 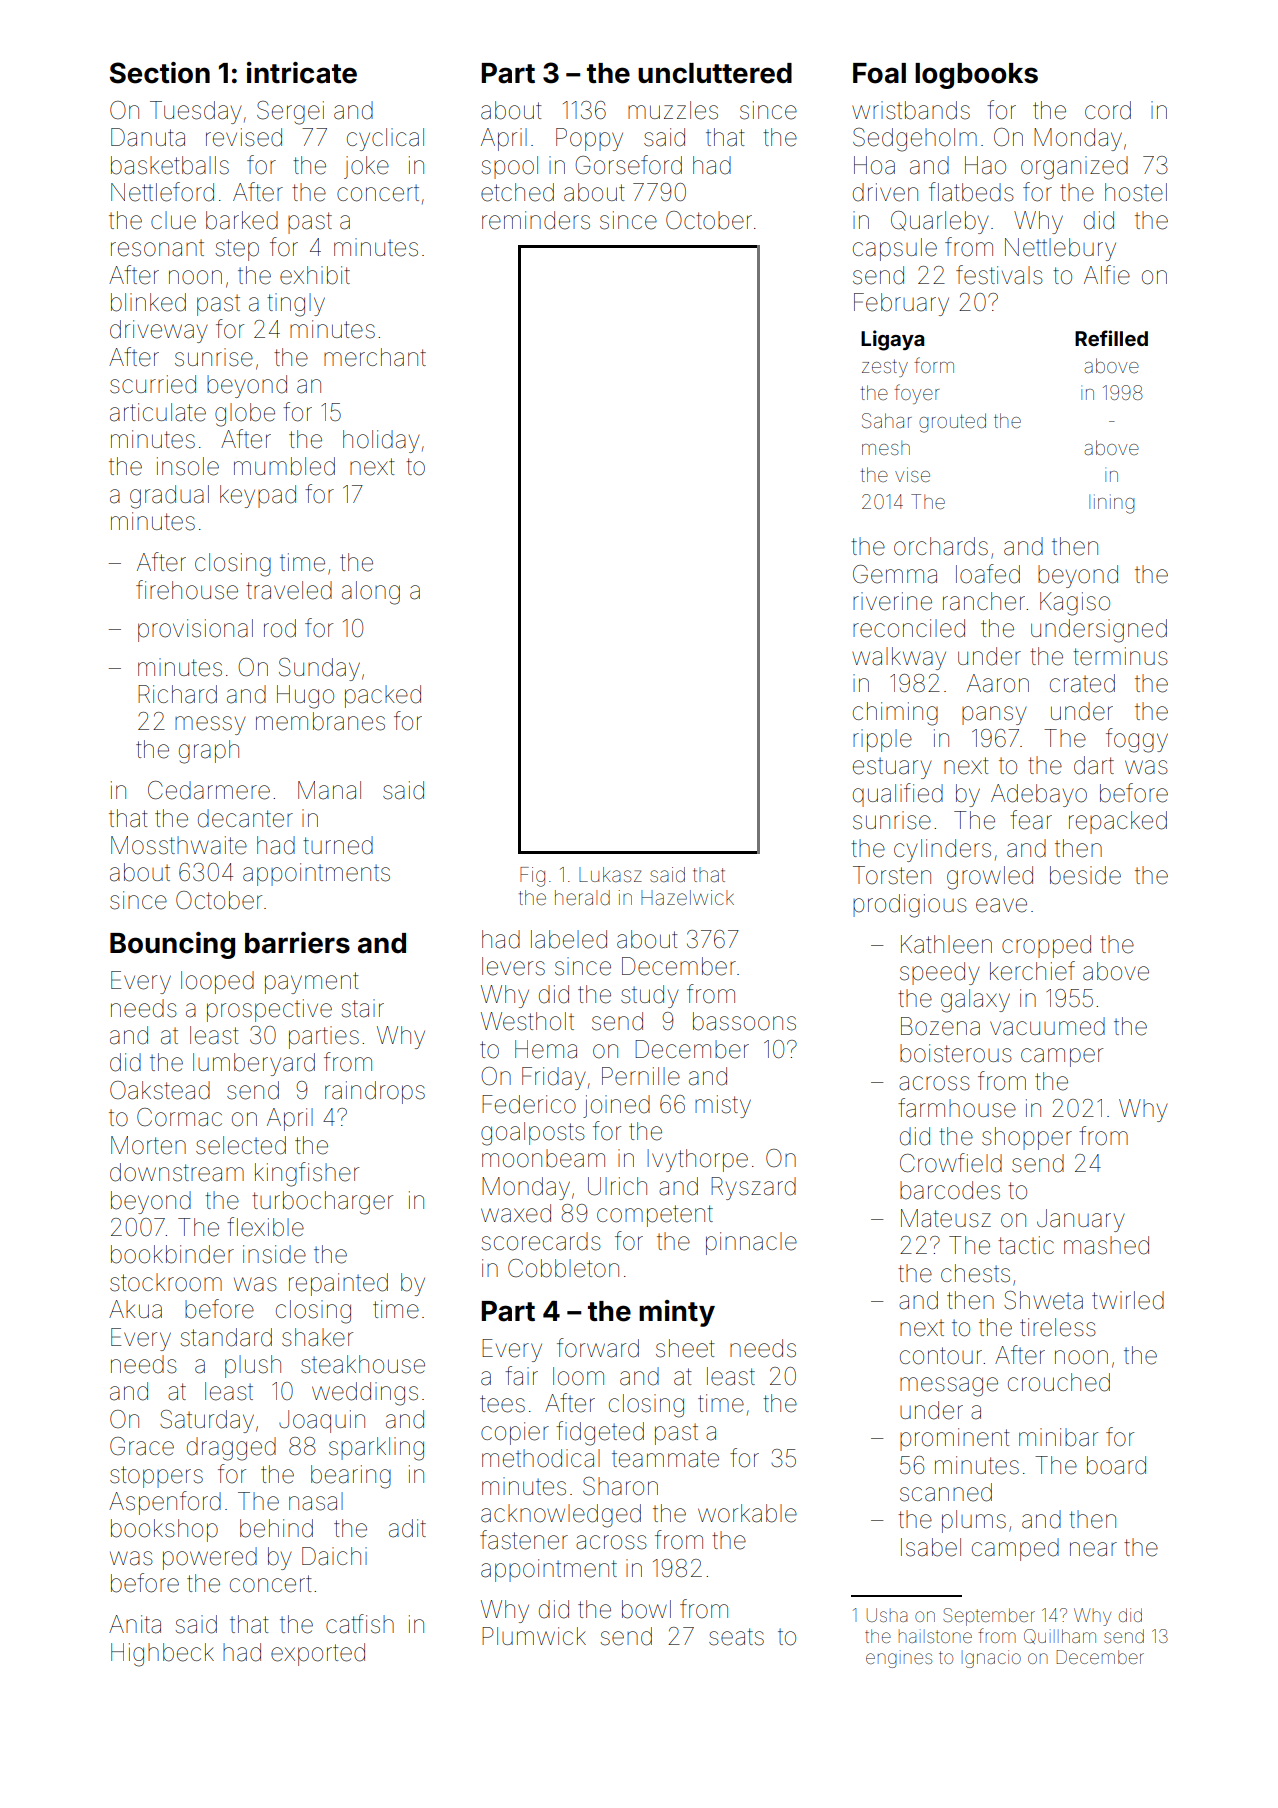 What do you see at coordinates (177, 694) in the image?
I see `Richard` at bounding box center [177, 694].
